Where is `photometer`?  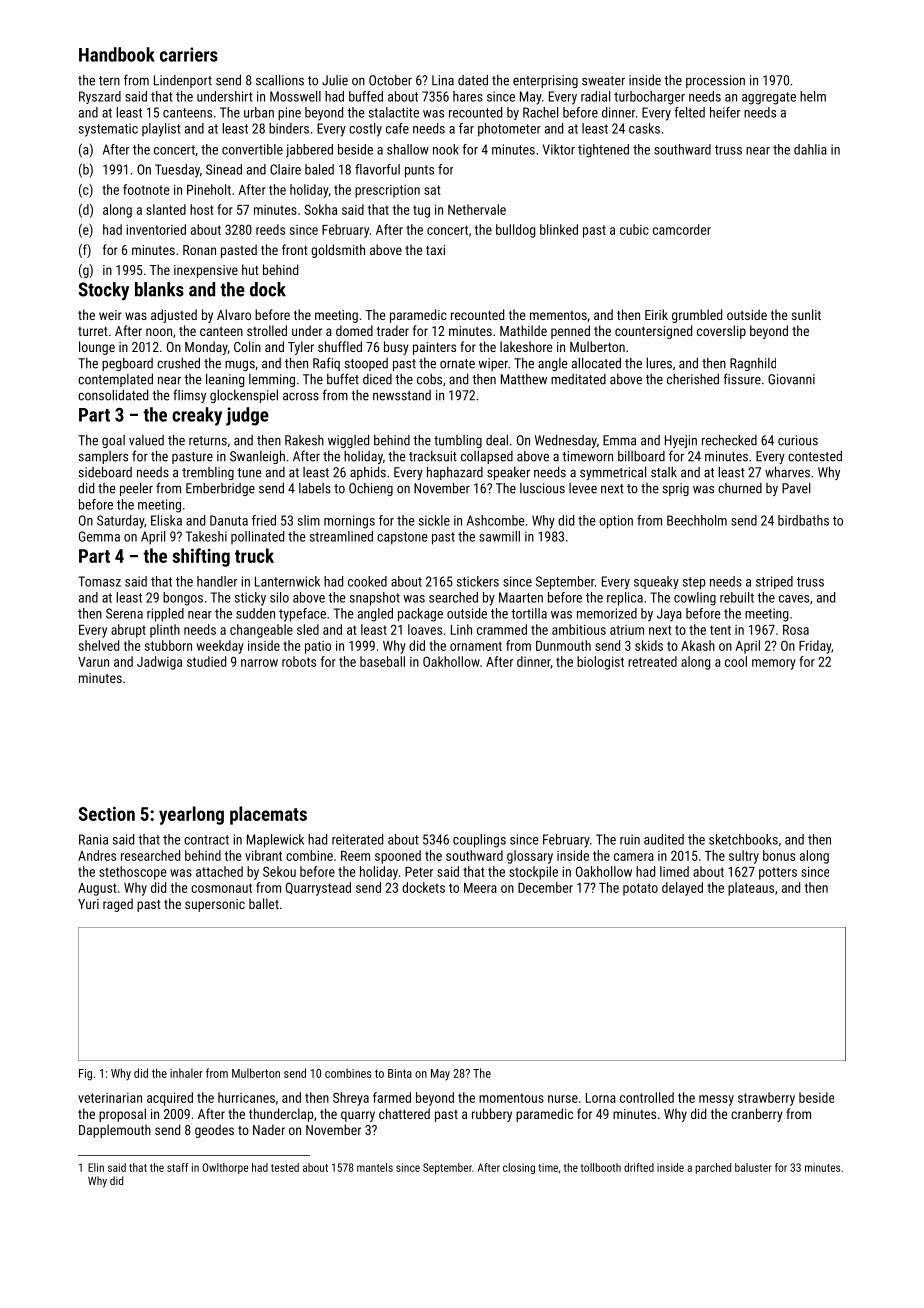 photometer is located at coordinates (509, 130).
